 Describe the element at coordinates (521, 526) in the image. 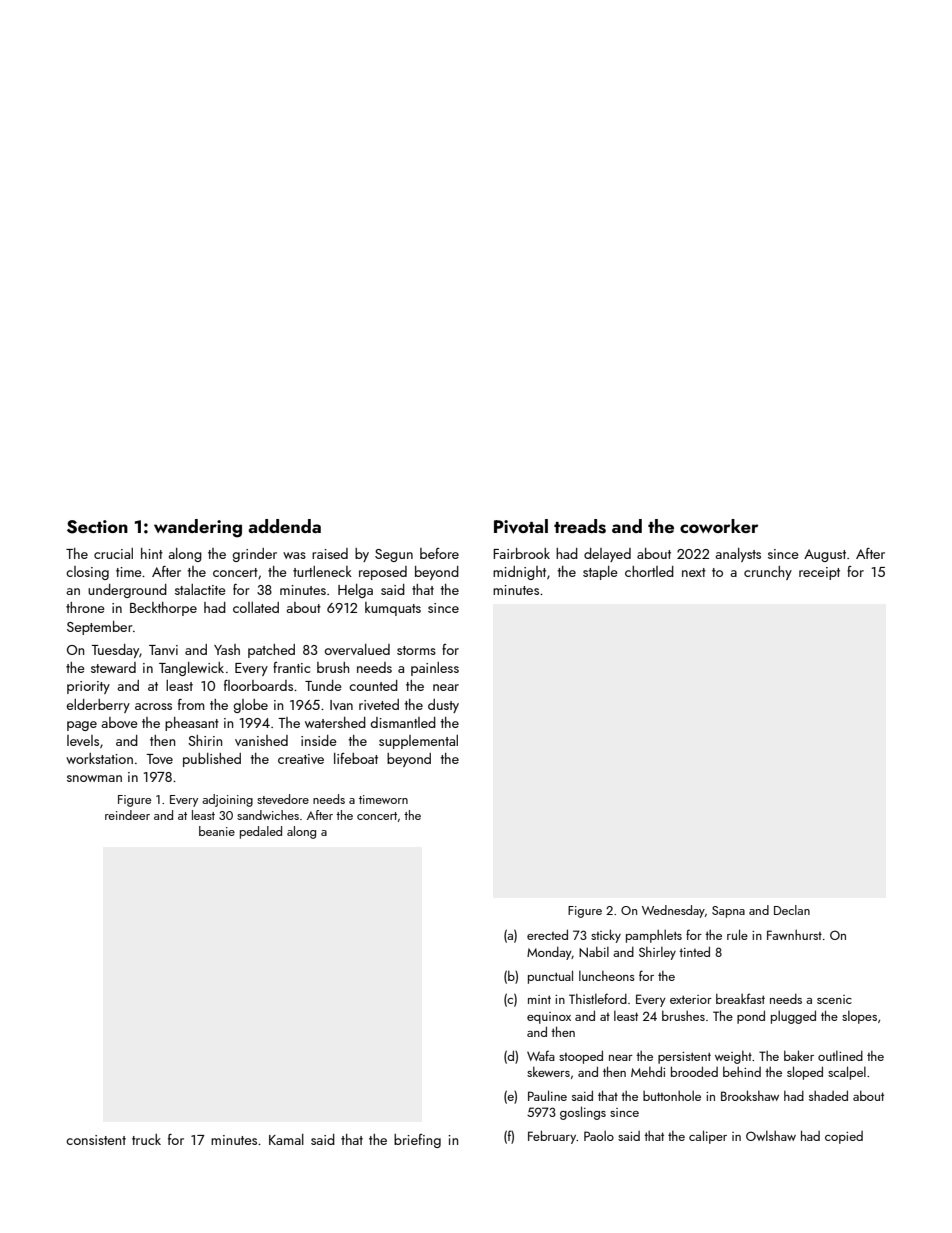

I see `Pivotal` at that location.
